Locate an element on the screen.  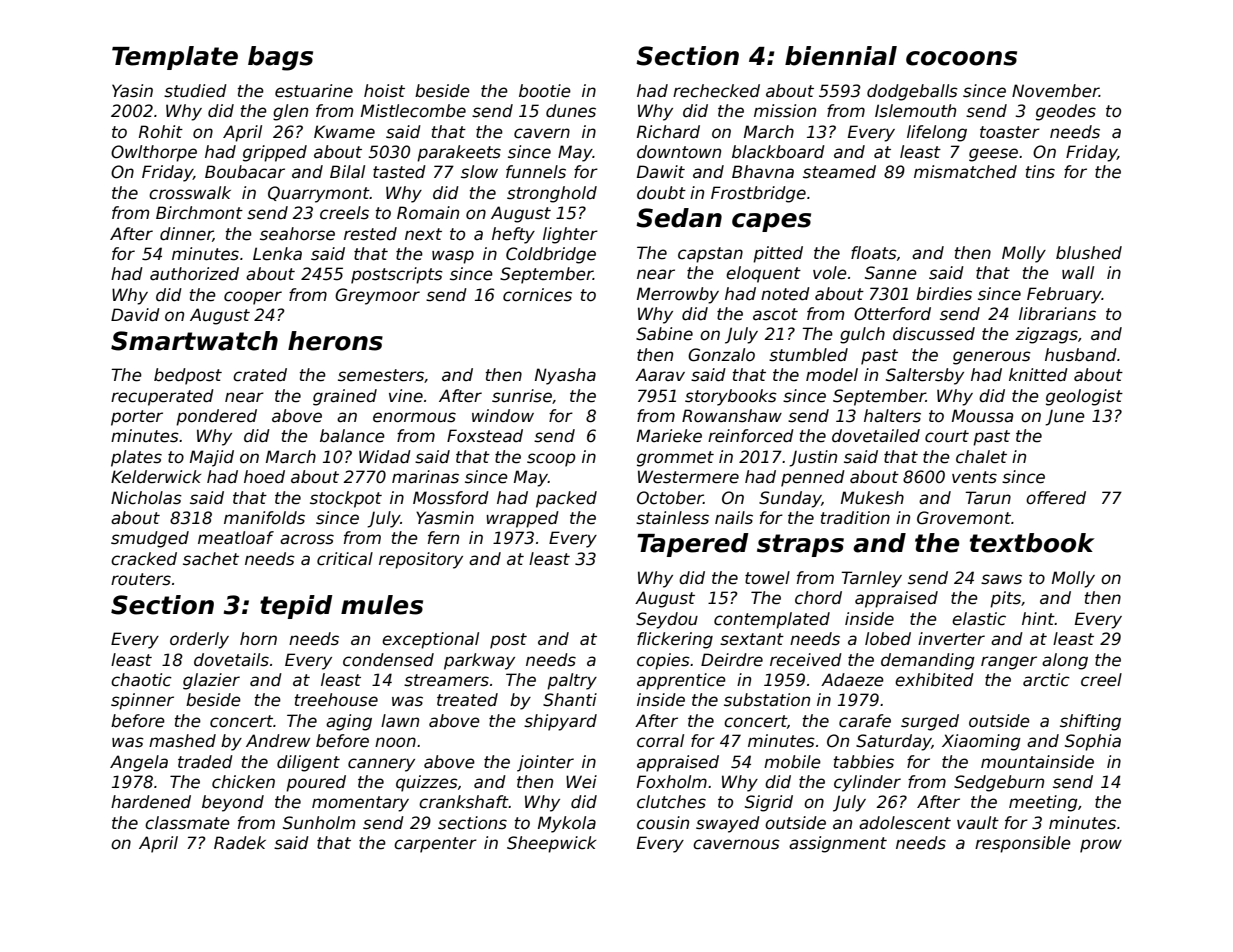
Sunholm is located at coordinates (319, 823).
